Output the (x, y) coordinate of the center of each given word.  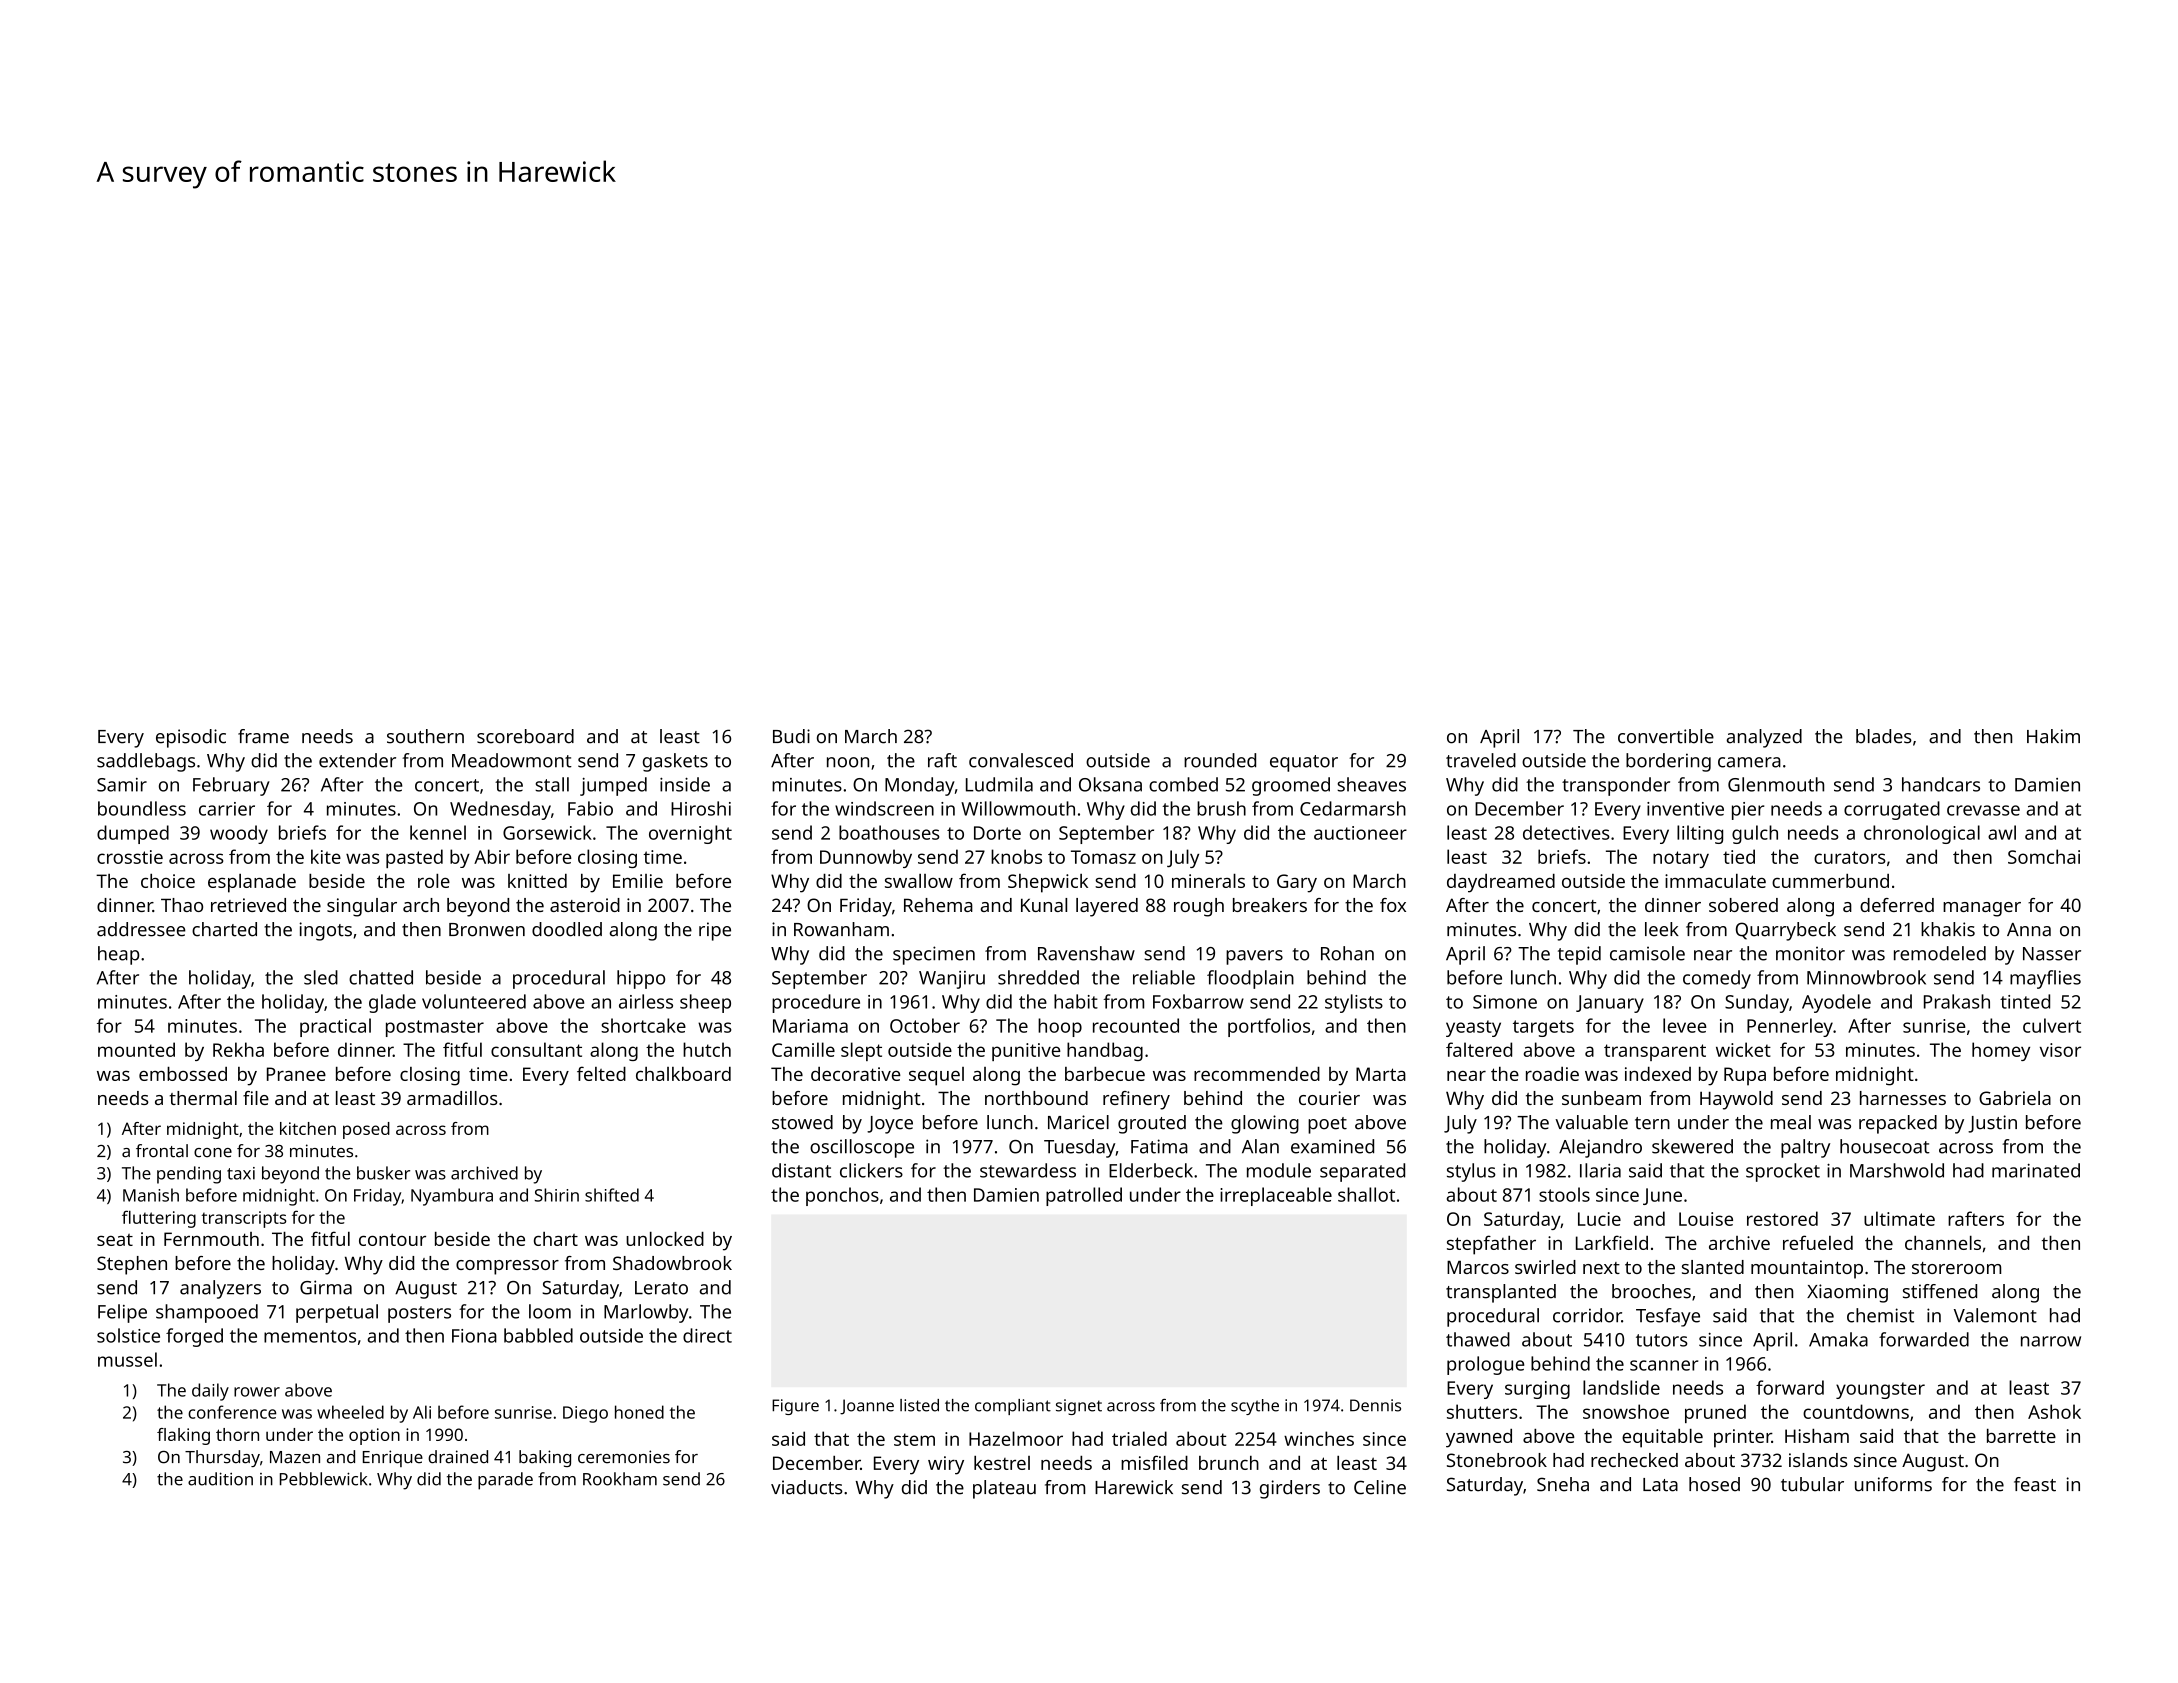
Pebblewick (323, 1479)
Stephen (132, 1265)
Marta (1381, 1074)
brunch (1229, 1463)
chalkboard (683, 1074)
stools (1564, 1194)
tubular (1812, 1484)
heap (119, 955)
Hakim (2053, 736)
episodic (191, 738)
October (925, 1025)
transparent (1655, 1052)
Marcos (1478, 1267)
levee (1685, 1025)
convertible (1666, 736)
